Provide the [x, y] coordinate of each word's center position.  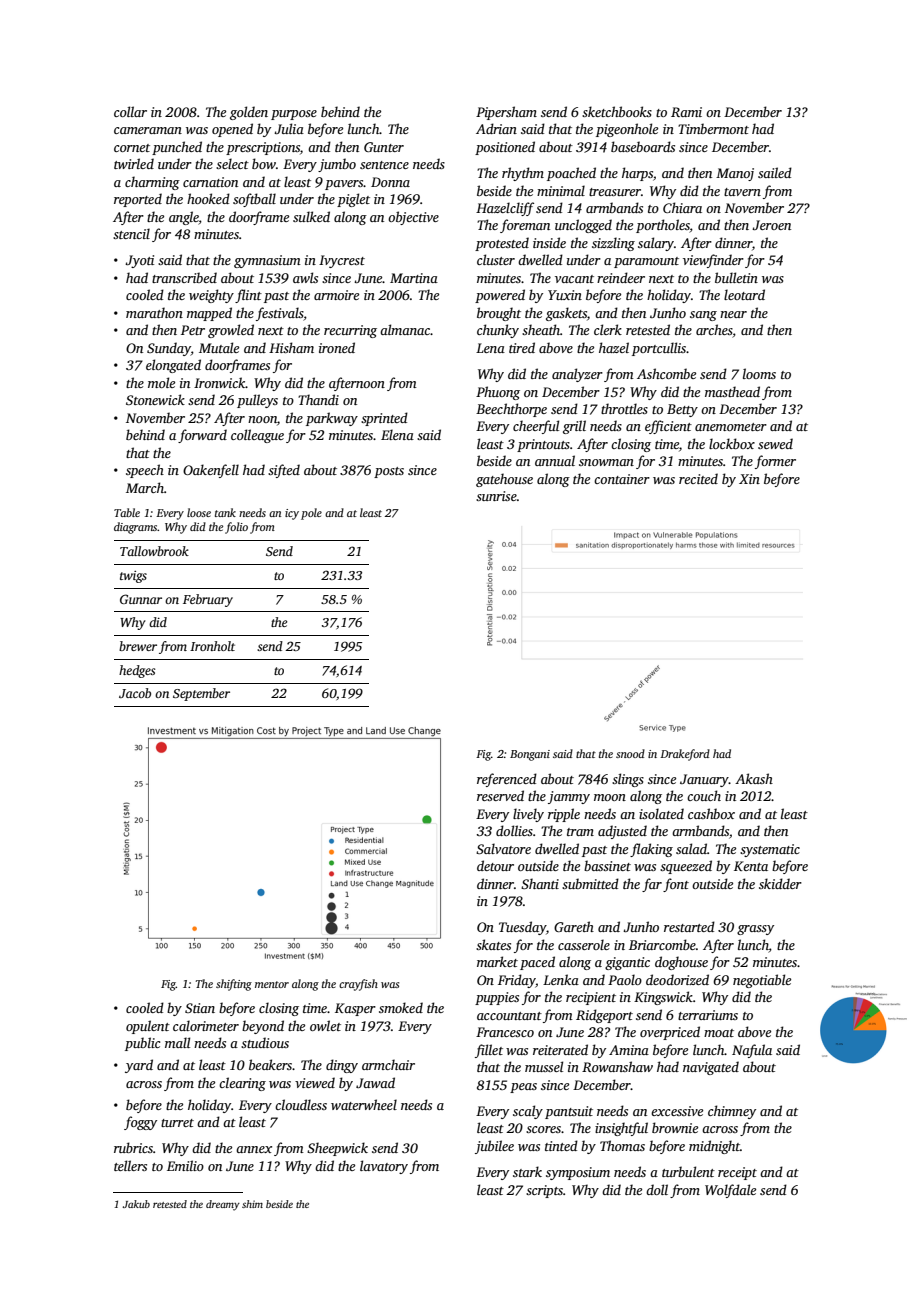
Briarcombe [662, 944]
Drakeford [685, 755]
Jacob [135, 693]
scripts [544, 1191]
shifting [234, 985]
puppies [497, 998]
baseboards [643, 146]
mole [161, 382]
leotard [744, 294]
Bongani [530, 755]
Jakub [136, 1204]
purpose [294, 115]
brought [499, 314]
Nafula [752, 1051]
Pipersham [506, 113]
